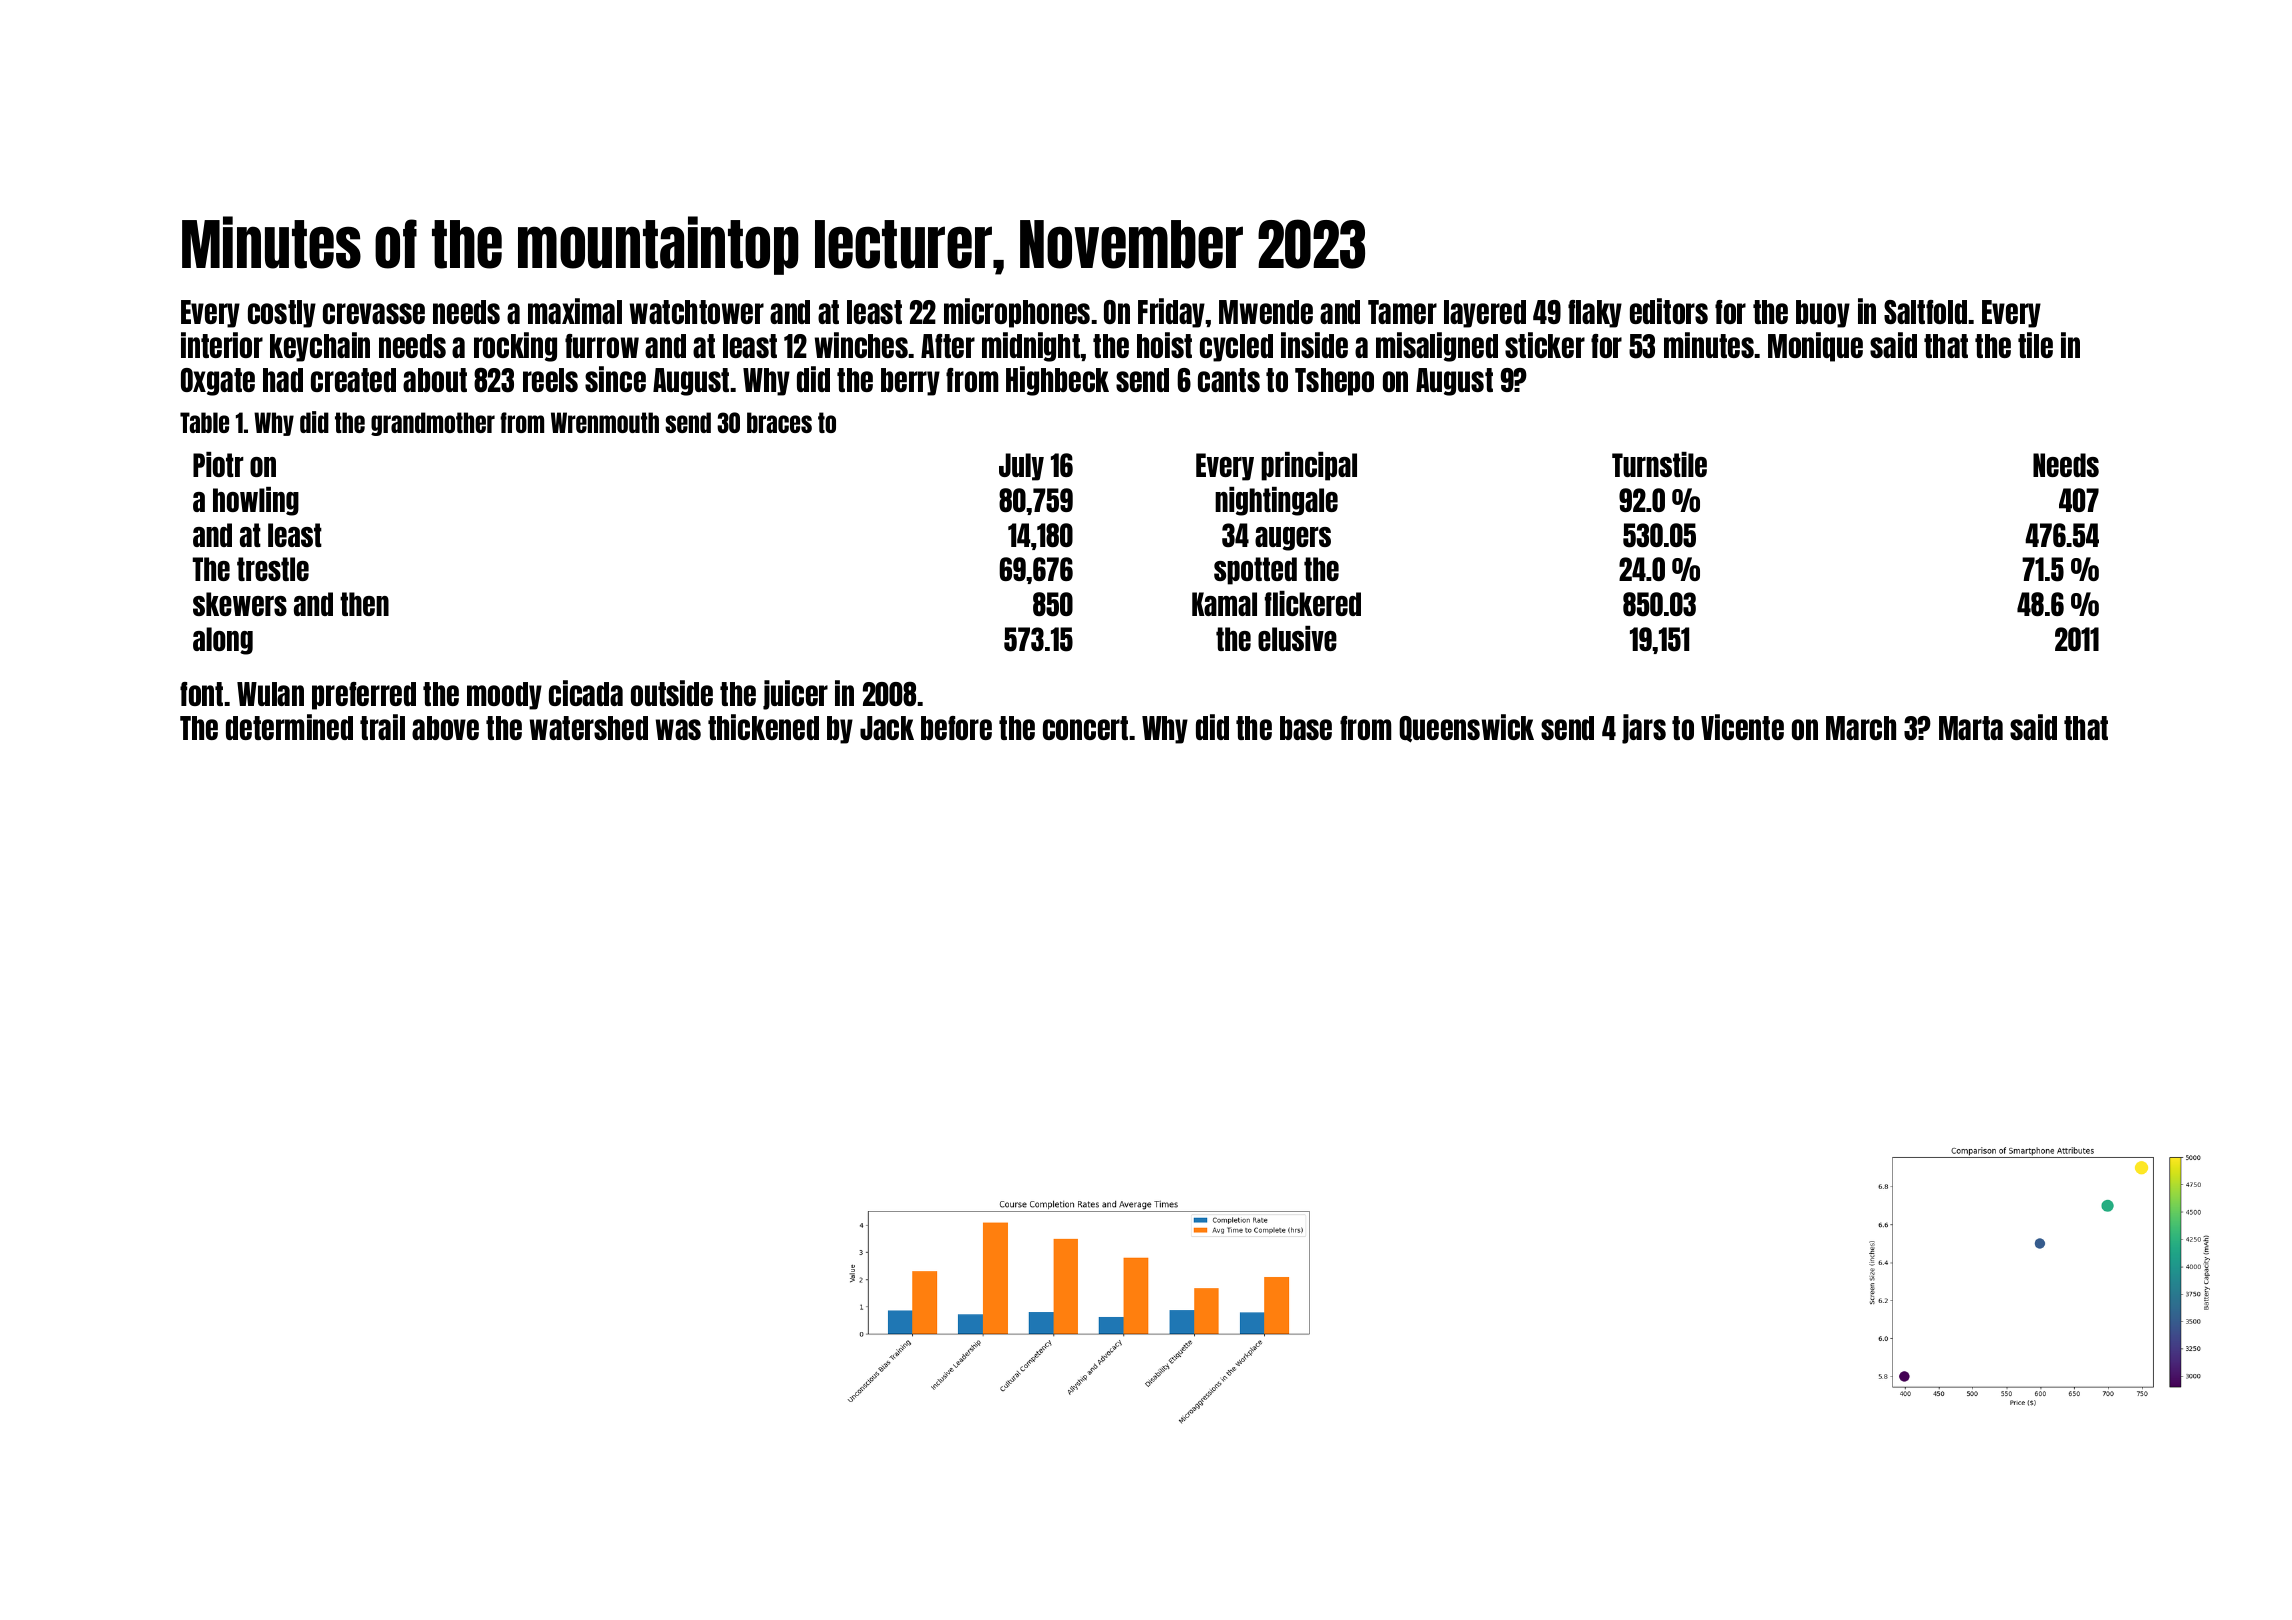 The height and width of the page is (1620, 2292). Describe the element at coordinates (256, 501) in the page. I see `howling` at that location.
